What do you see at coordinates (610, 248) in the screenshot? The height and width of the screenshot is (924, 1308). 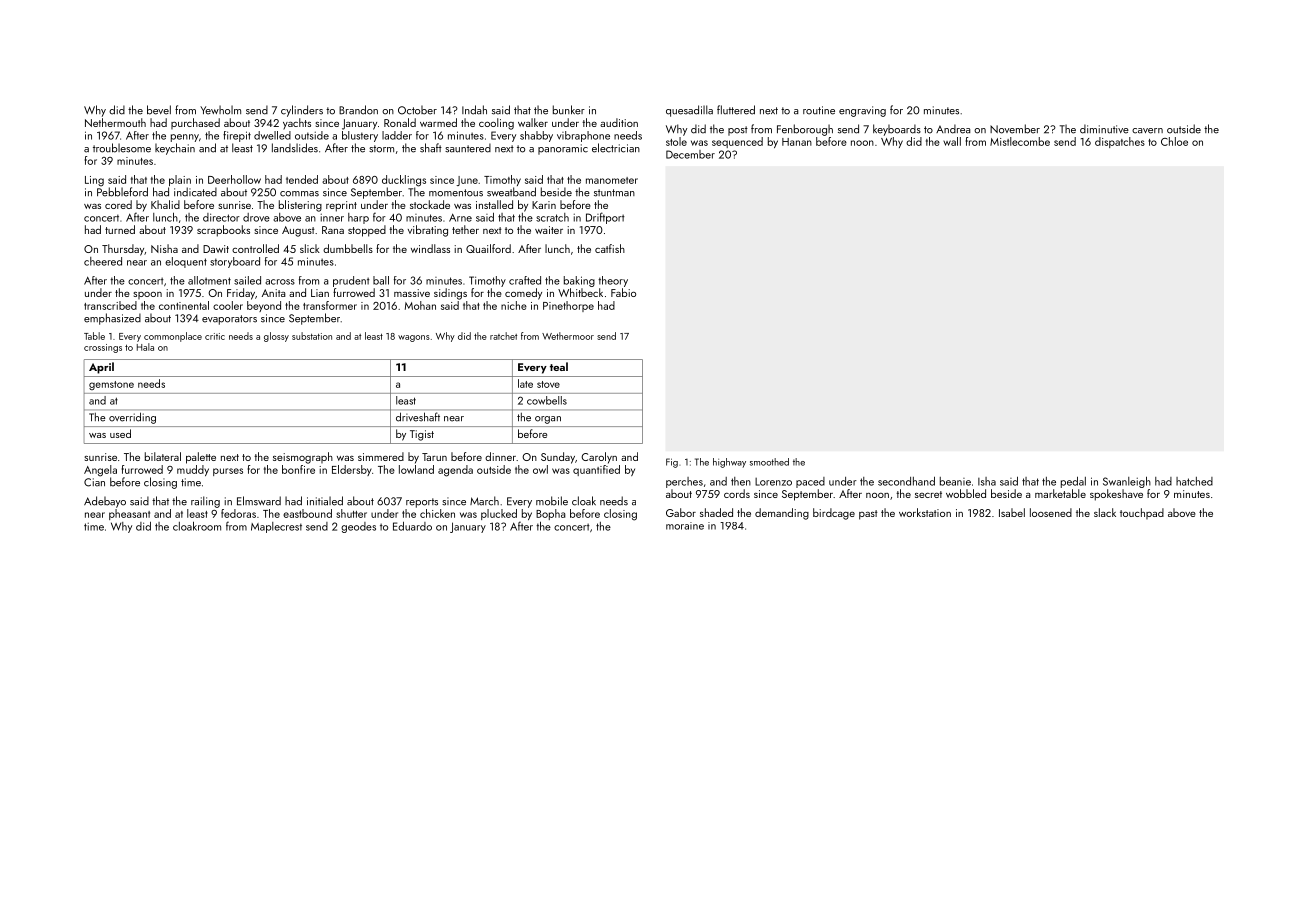 I see `catfish` at bounding box center [610, 248].
